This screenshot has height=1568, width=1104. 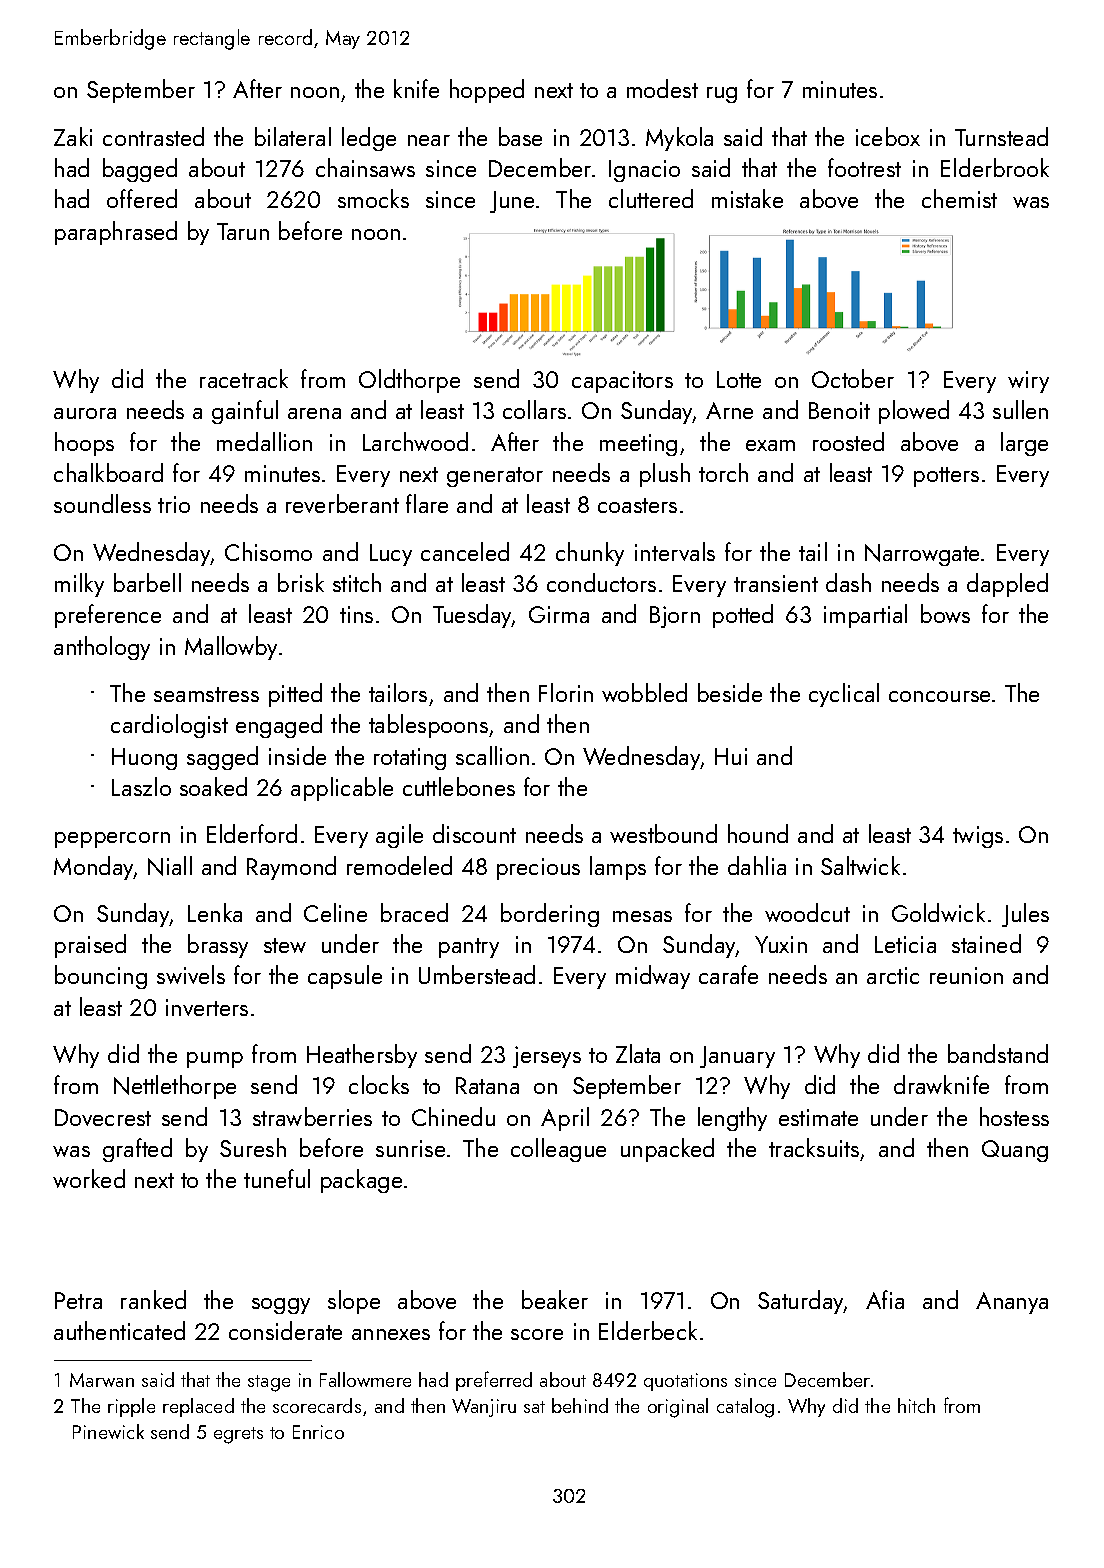 What do you see at coordinates (112, 840) in the screenshot?
I see `peppercorn` at bounding box center [112, 840].
